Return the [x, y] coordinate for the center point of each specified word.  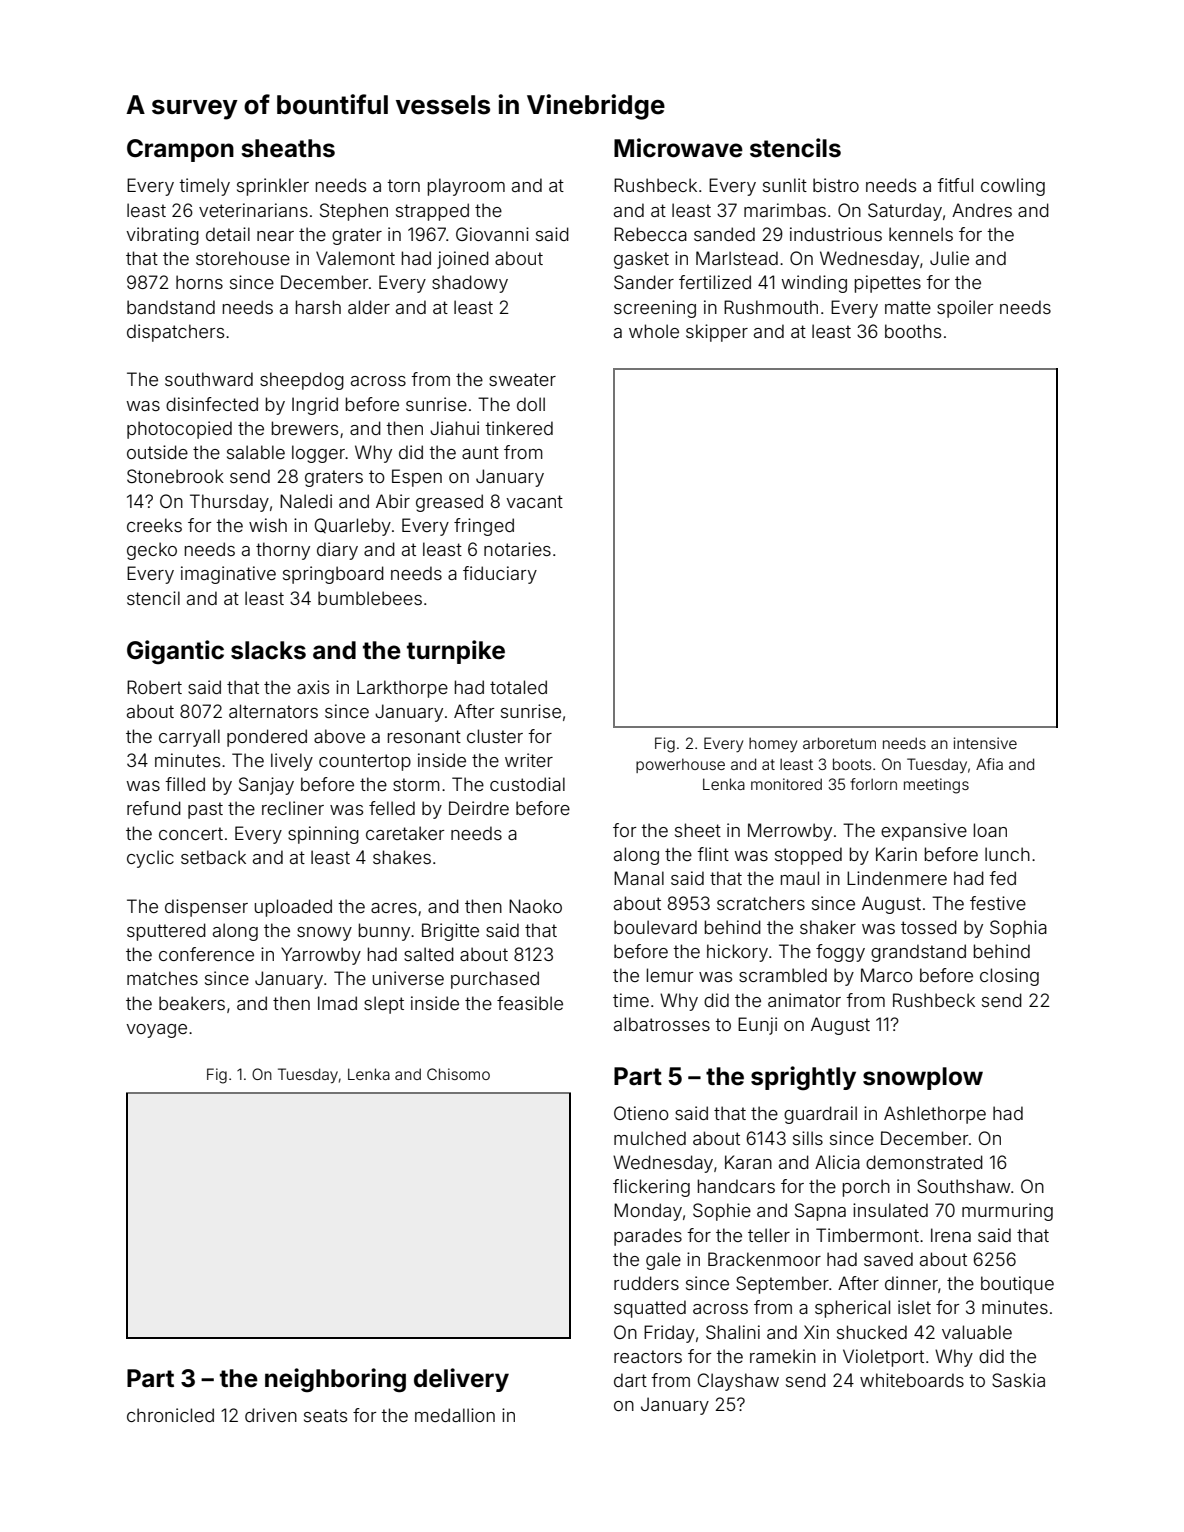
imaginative [228, 575]
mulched [650, 1138]
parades [648, 1237]
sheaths [288, 148]
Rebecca [650, 234]
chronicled [170, 1415]
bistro [836, 185]
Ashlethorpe [935, 1115]
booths [913, 331]
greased [449, 503]
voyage [156, 1031]
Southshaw [963, 1186]
